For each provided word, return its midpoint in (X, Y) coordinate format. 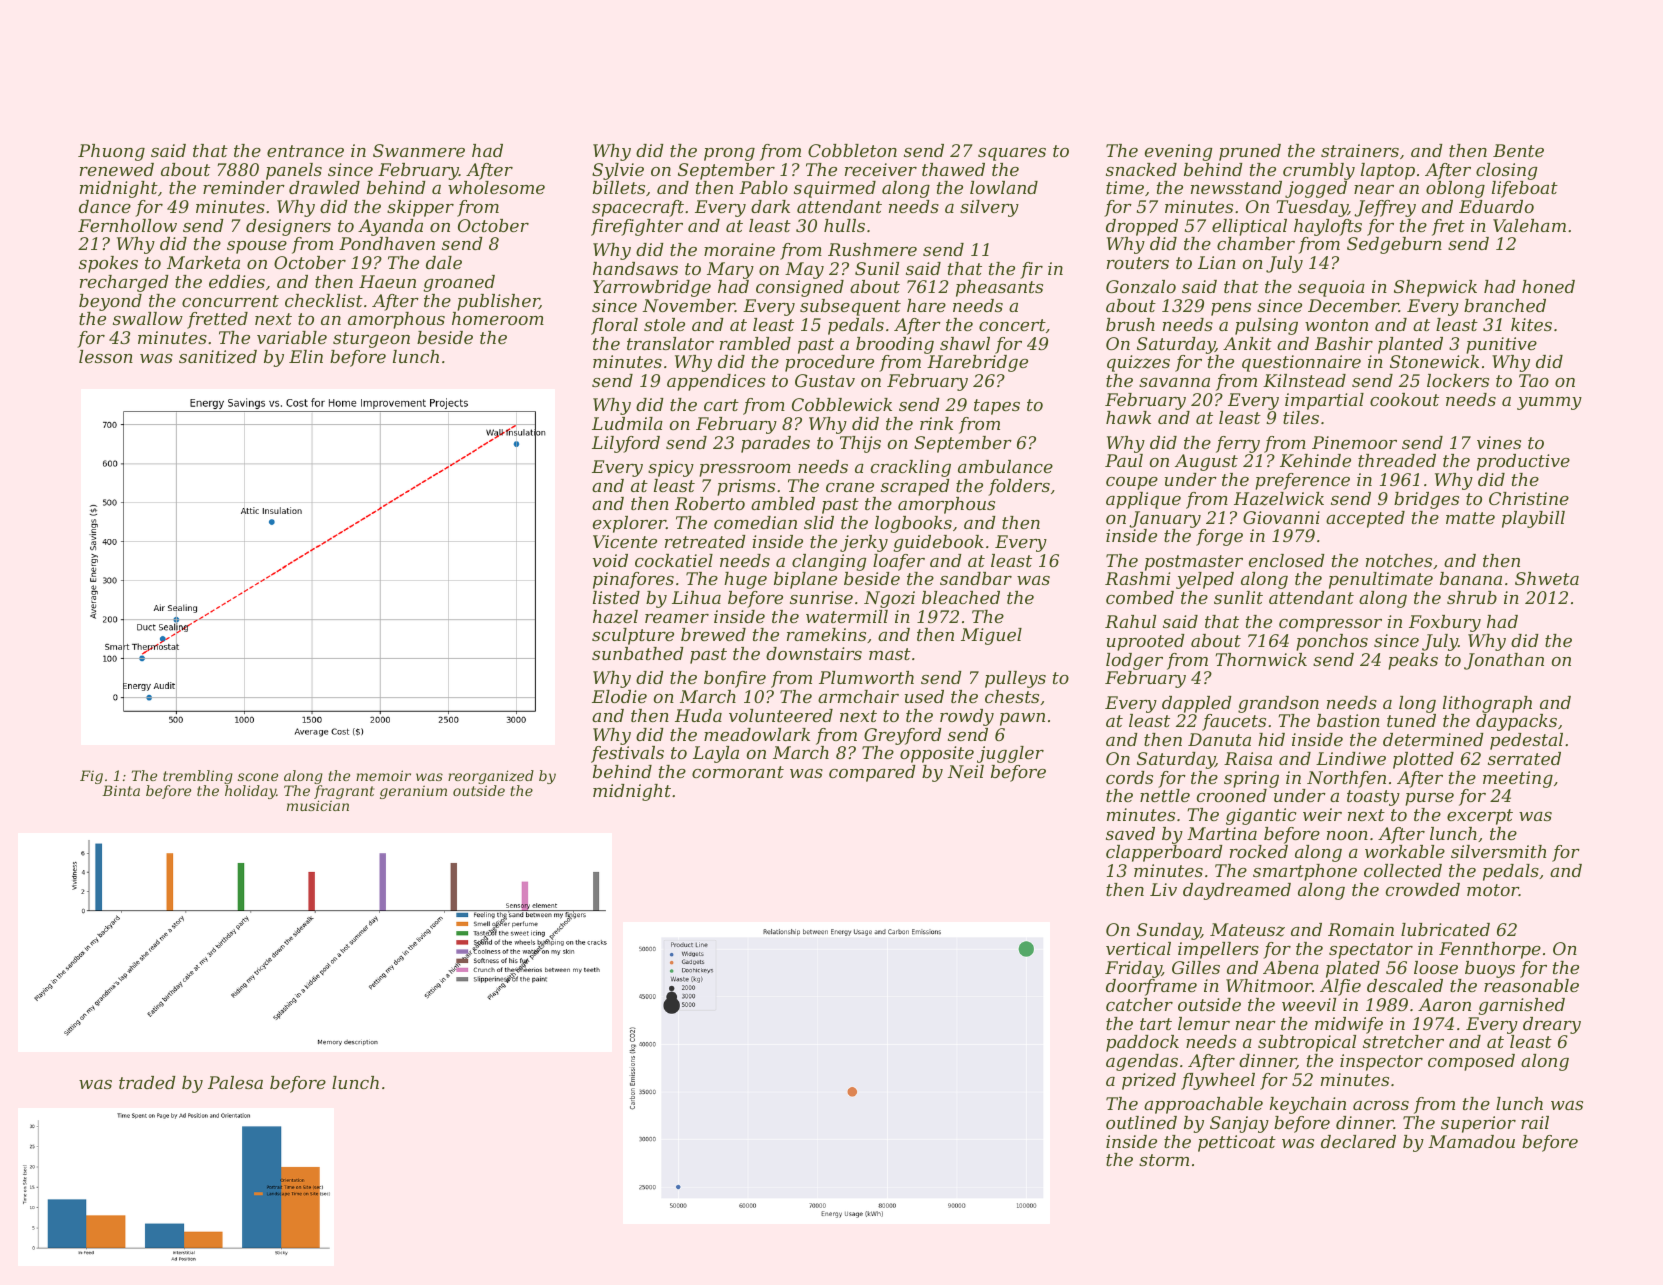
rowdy (967, 717)
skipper (420, 208)
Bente (1518, 150)
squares (1012, 154)
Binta (121, 790)
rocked (1259, 851)
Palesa (235, 1082)
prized (1149, 1081)
